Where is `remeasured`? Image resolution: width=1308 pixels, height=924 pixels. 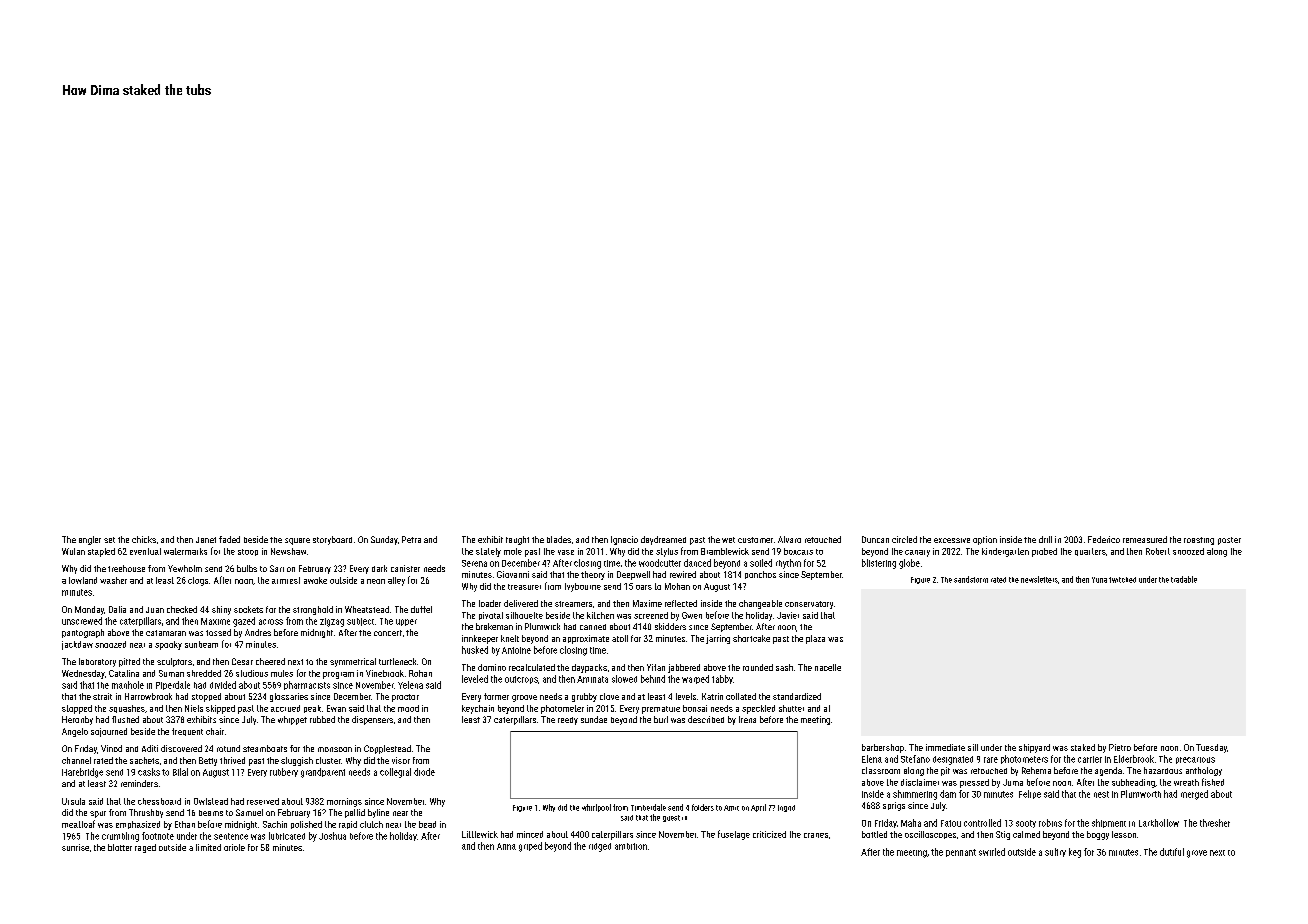
remeasured is located at coordinates (1145, 539).
